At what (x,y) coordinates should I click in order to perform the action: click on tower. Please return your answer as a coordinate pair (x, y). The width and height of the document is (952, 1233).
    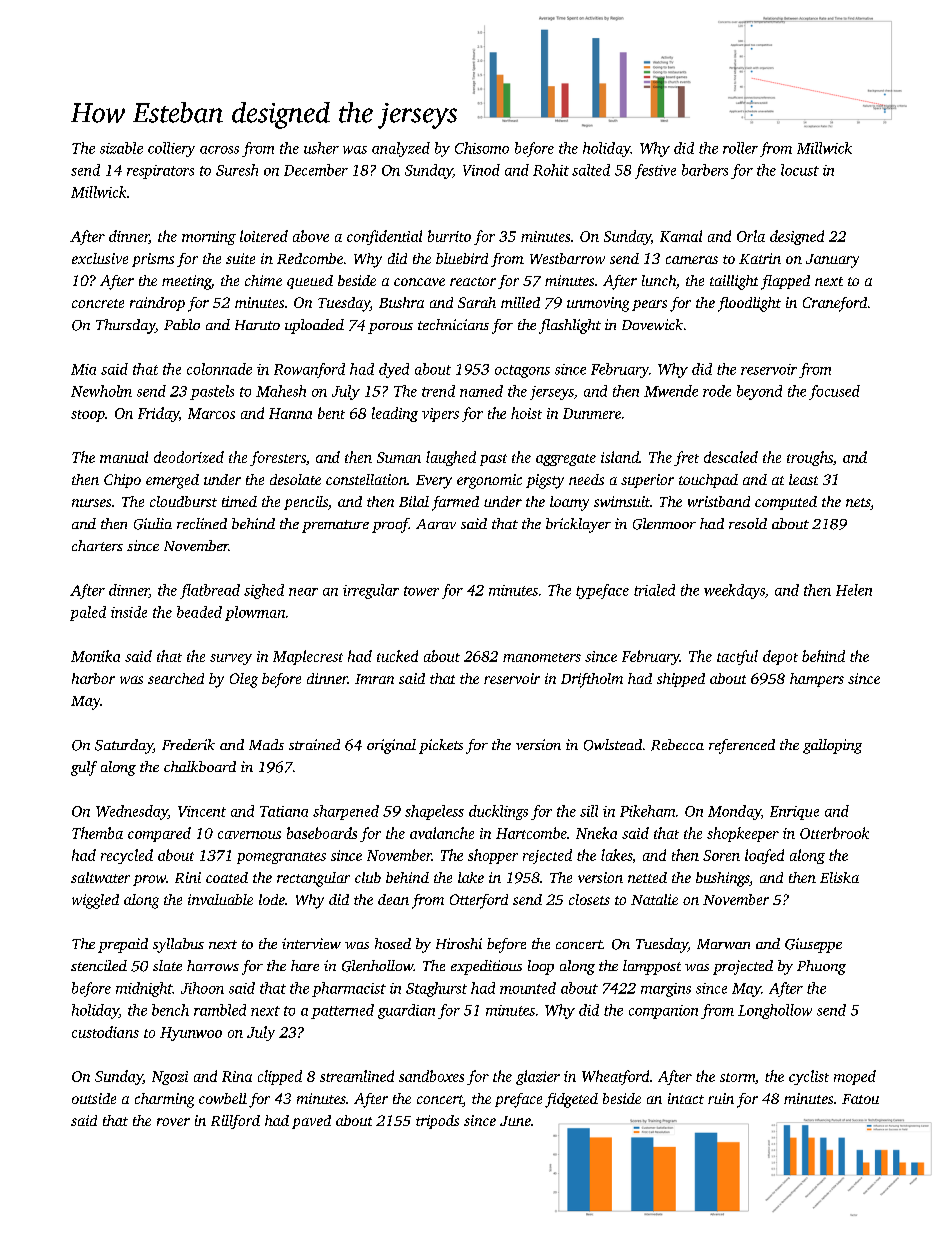
    Looking at the image, I should click on (421, 591).
